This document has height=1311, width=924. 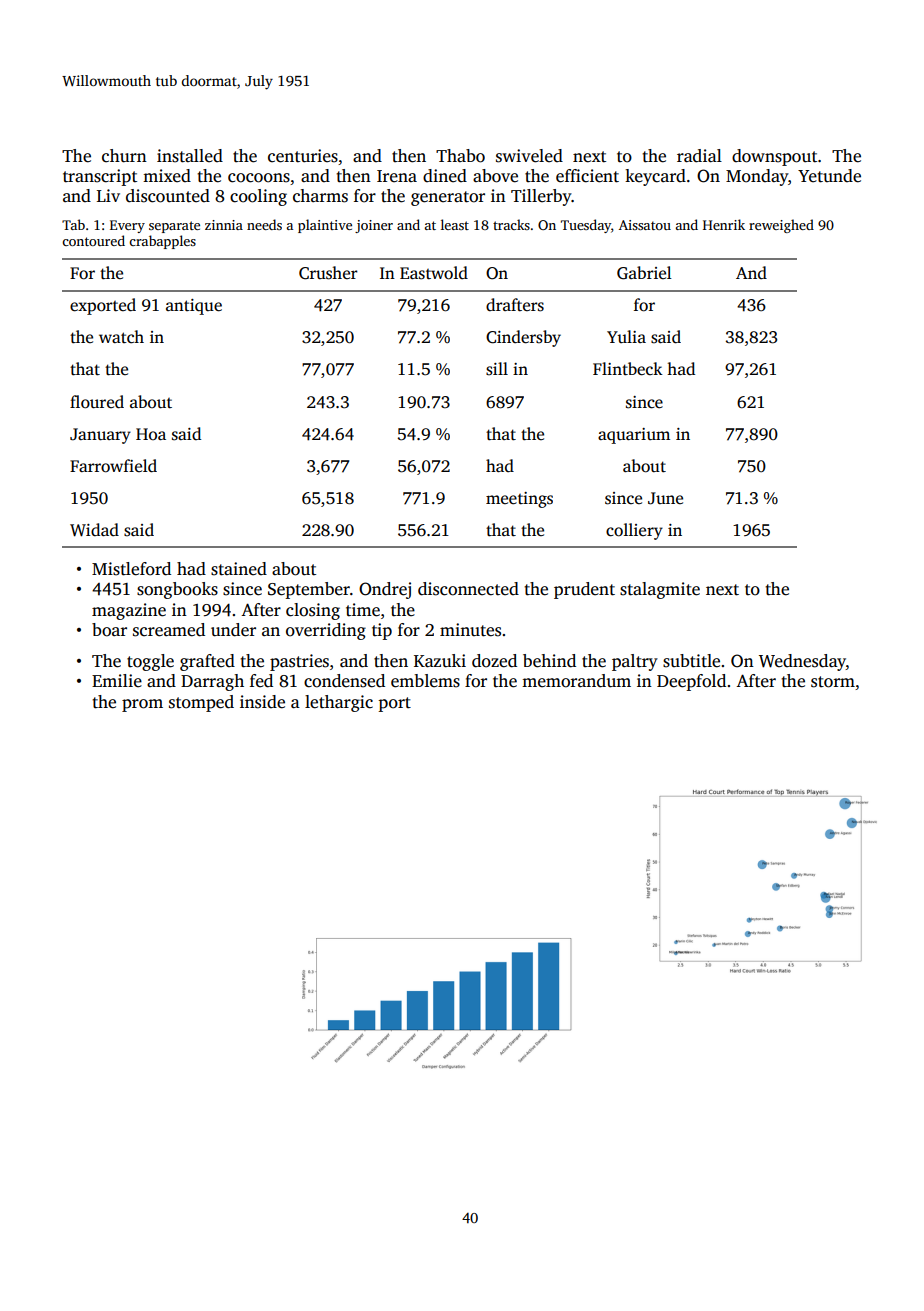 I want to click on stalagmite, so click(x=660, y=590).
